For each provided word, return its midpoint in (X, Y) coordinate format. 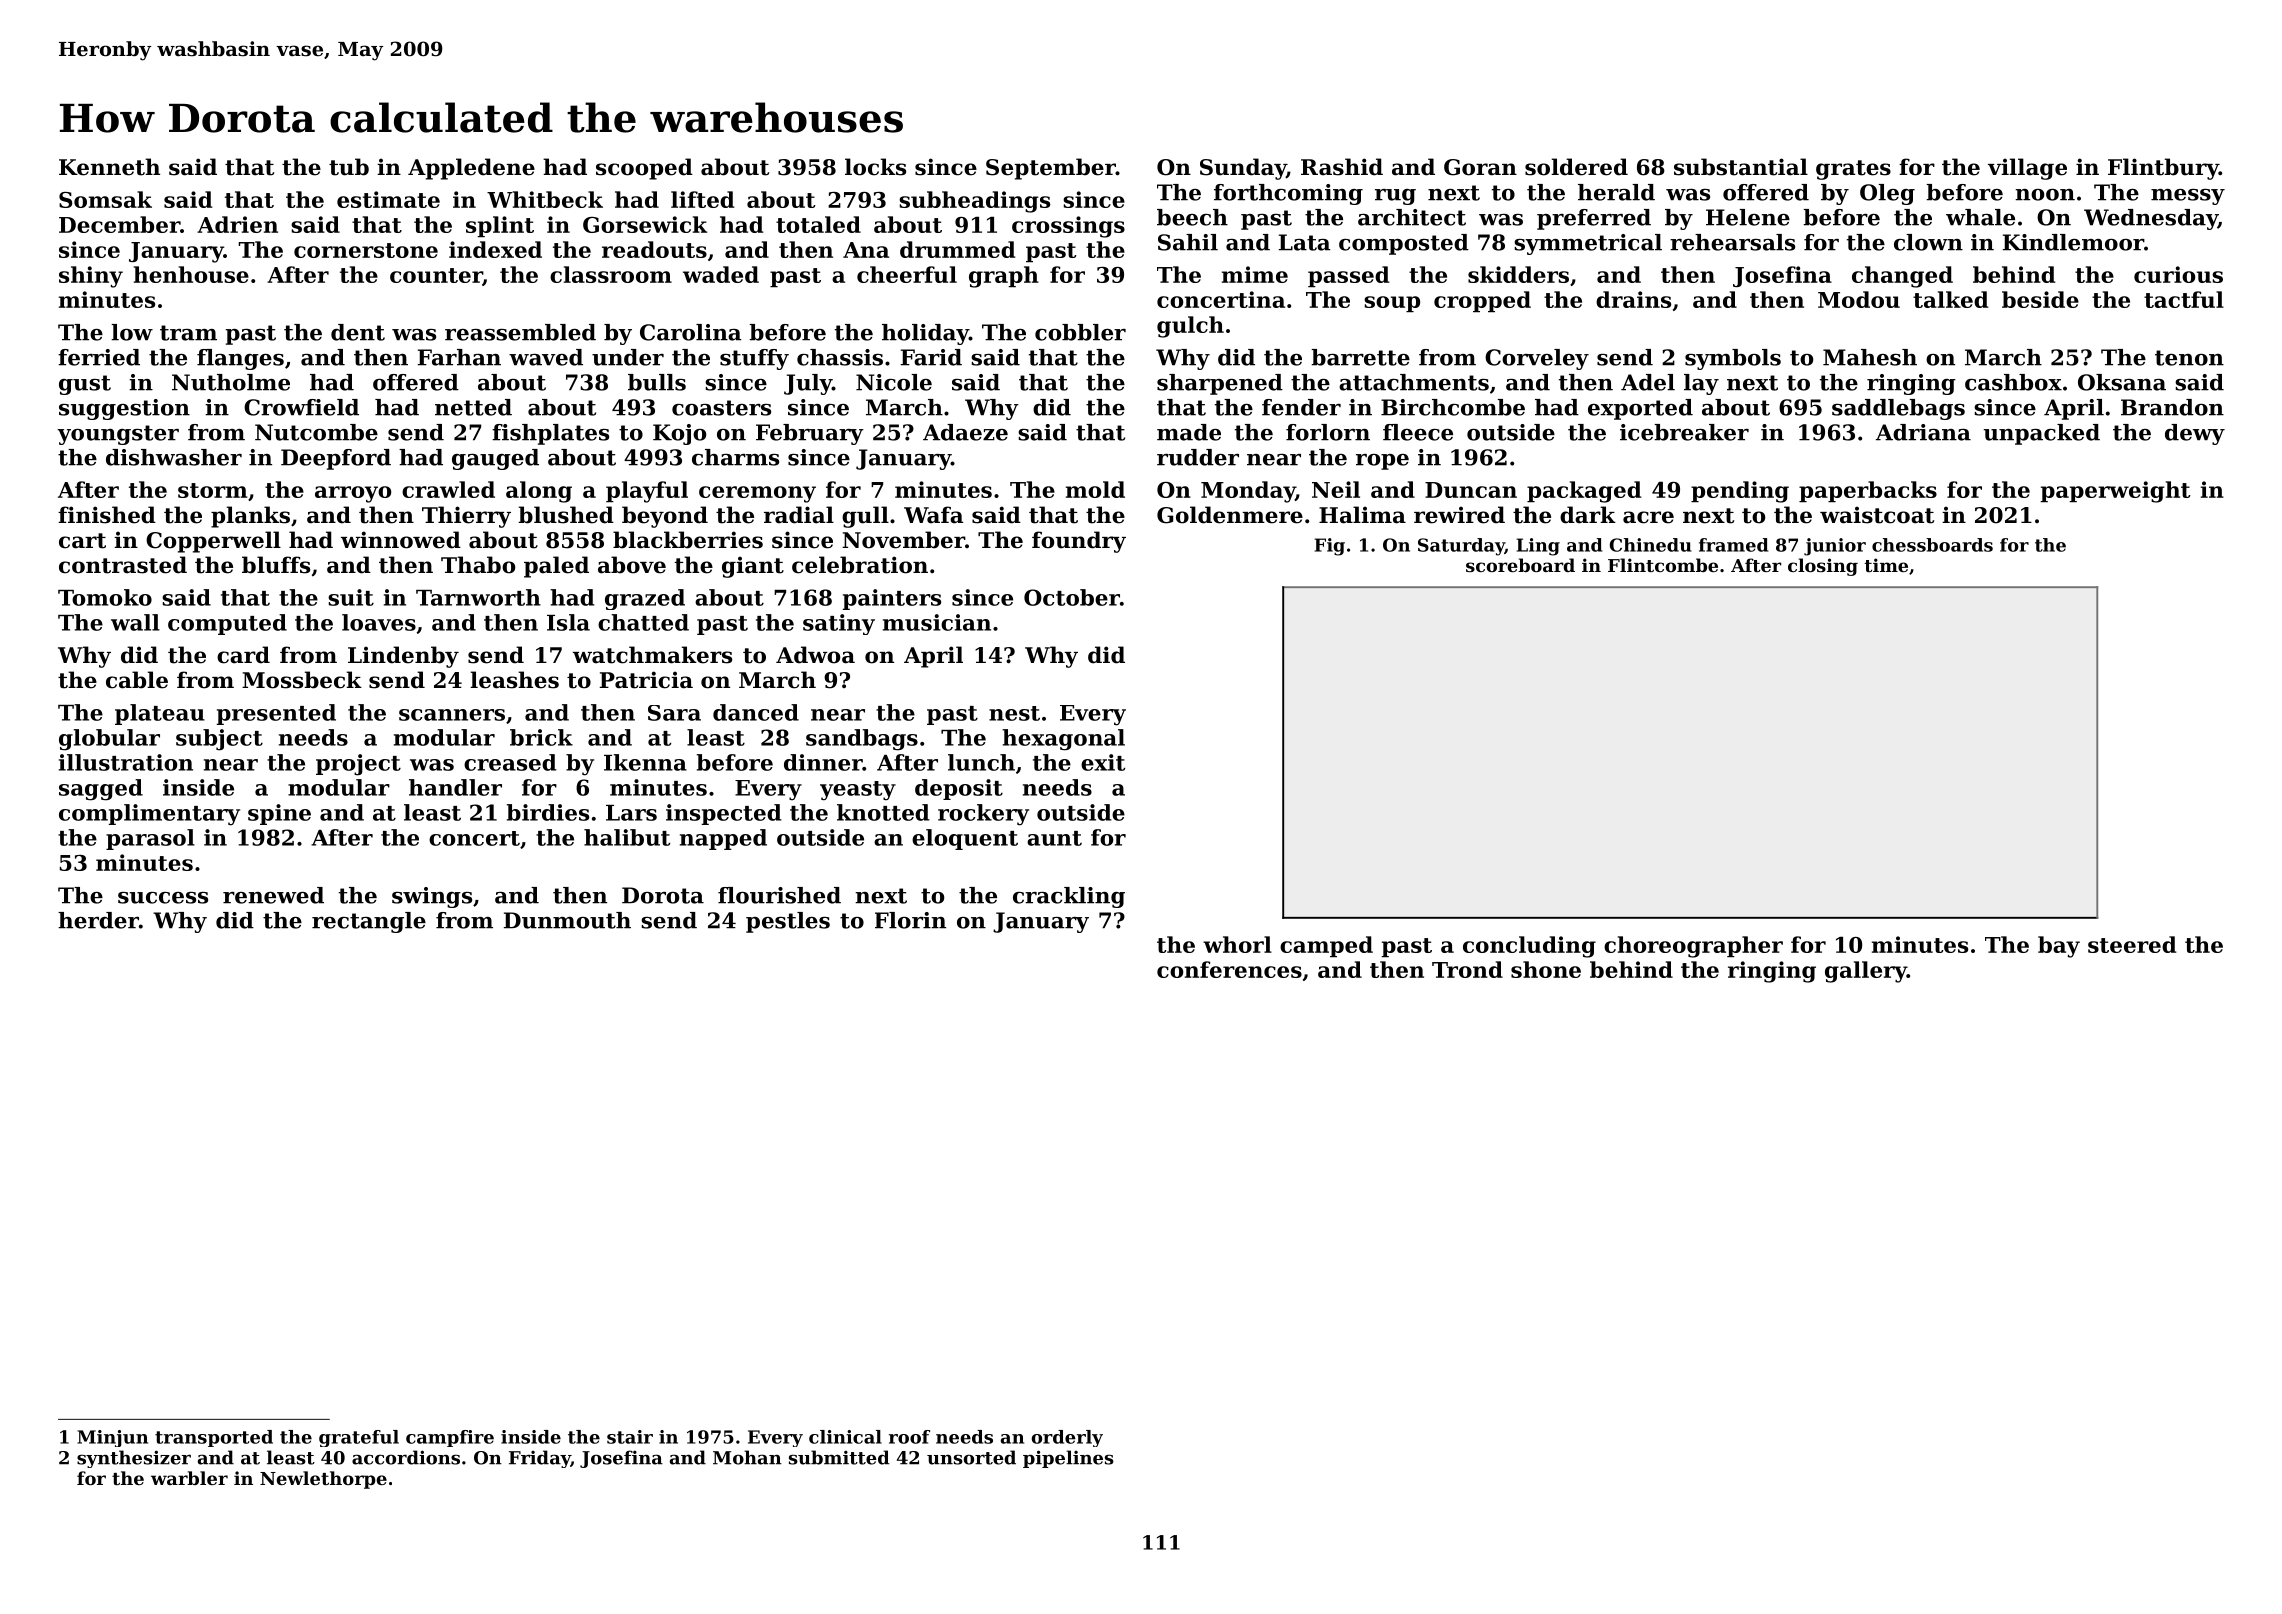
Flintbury (2163, 169)
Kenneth (109, 167)
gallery (1866, 972)
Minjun (112, 1438)
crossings (1068, 227)
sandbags (862, 740)
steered (2132, 944)
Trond (1467, 969)
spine (279, 814)
